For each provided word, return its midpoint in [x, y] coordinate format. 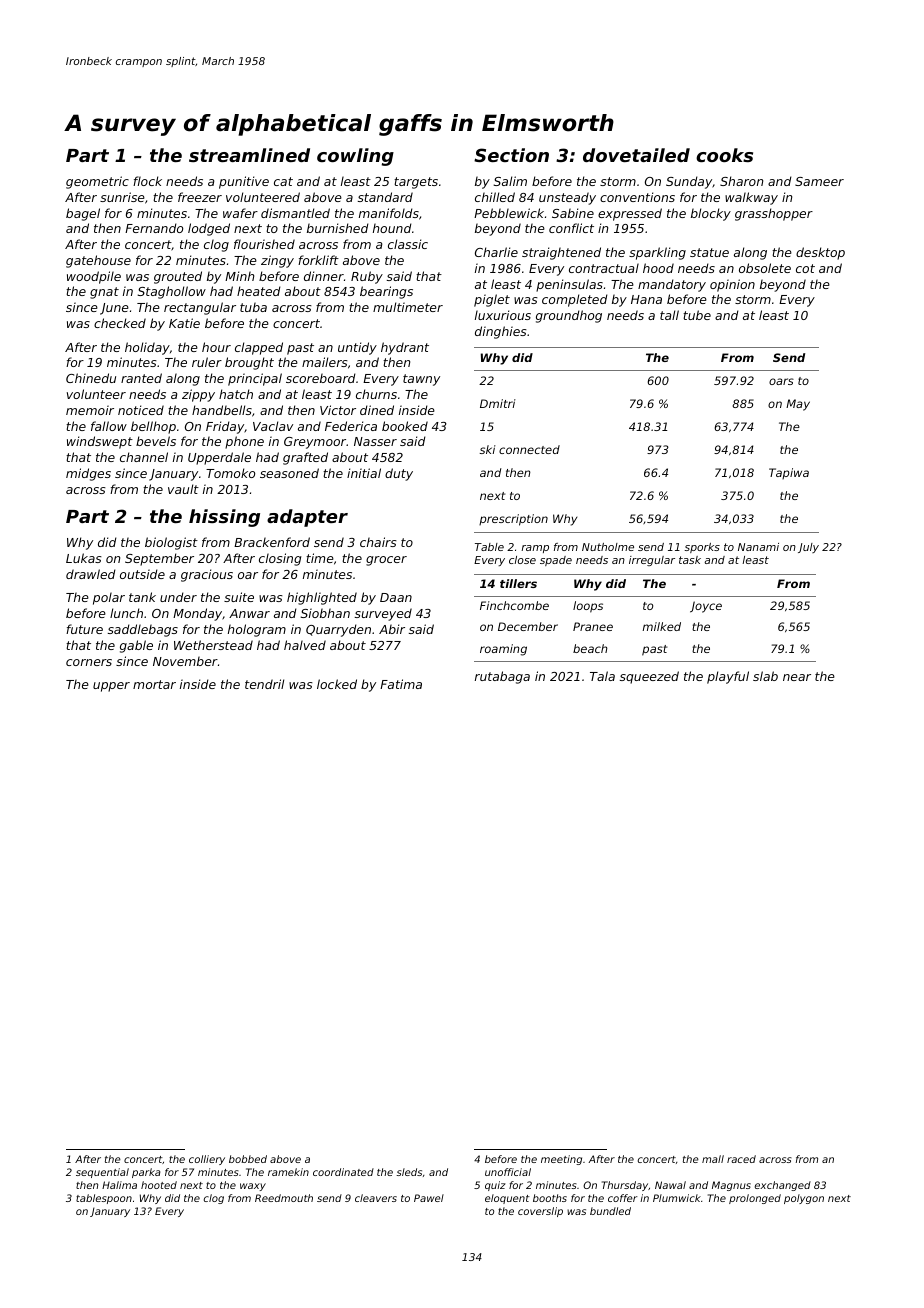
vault [183, 489]
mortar [154, 684]
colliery [207, 1160]
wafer [240, 213]
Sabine [573, 213]
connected [529, 449]
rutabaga [502, 677]
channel [144, 457]
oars [781, 381]
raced [741, 1159]
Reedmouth [284, 1198]
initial [364, 473]
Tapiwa [789, 473]
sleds [409, 1172]
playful [728, 677]
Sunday [689, 182]
